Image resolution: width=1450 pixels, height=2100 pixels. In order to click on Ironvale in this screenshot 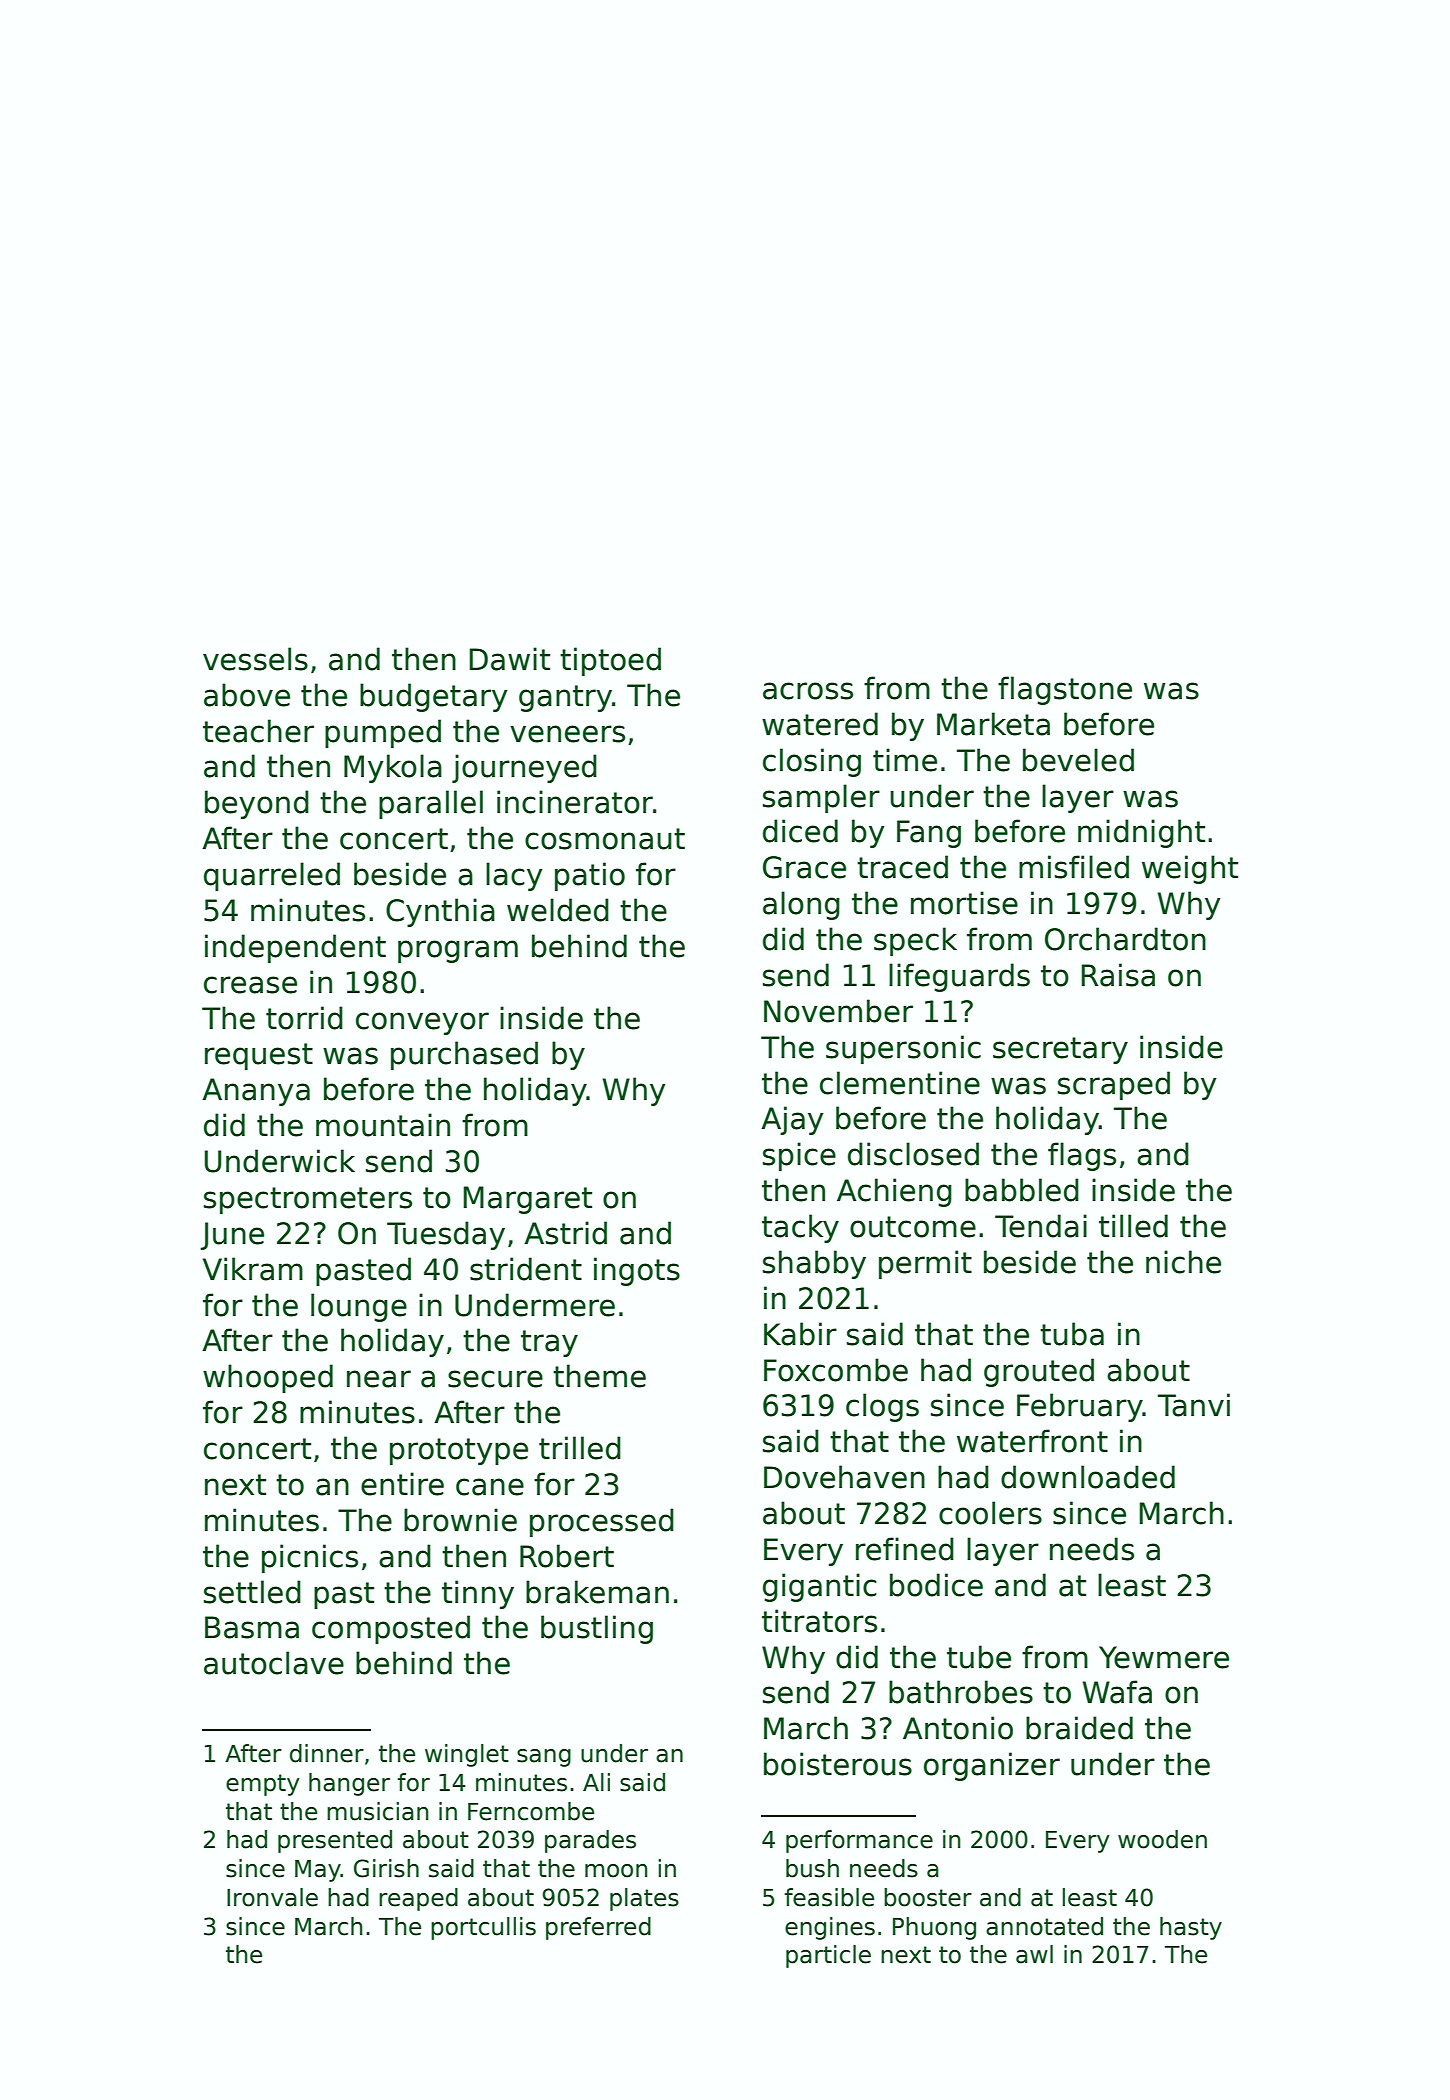, I will do `click(272, 1897)`.
